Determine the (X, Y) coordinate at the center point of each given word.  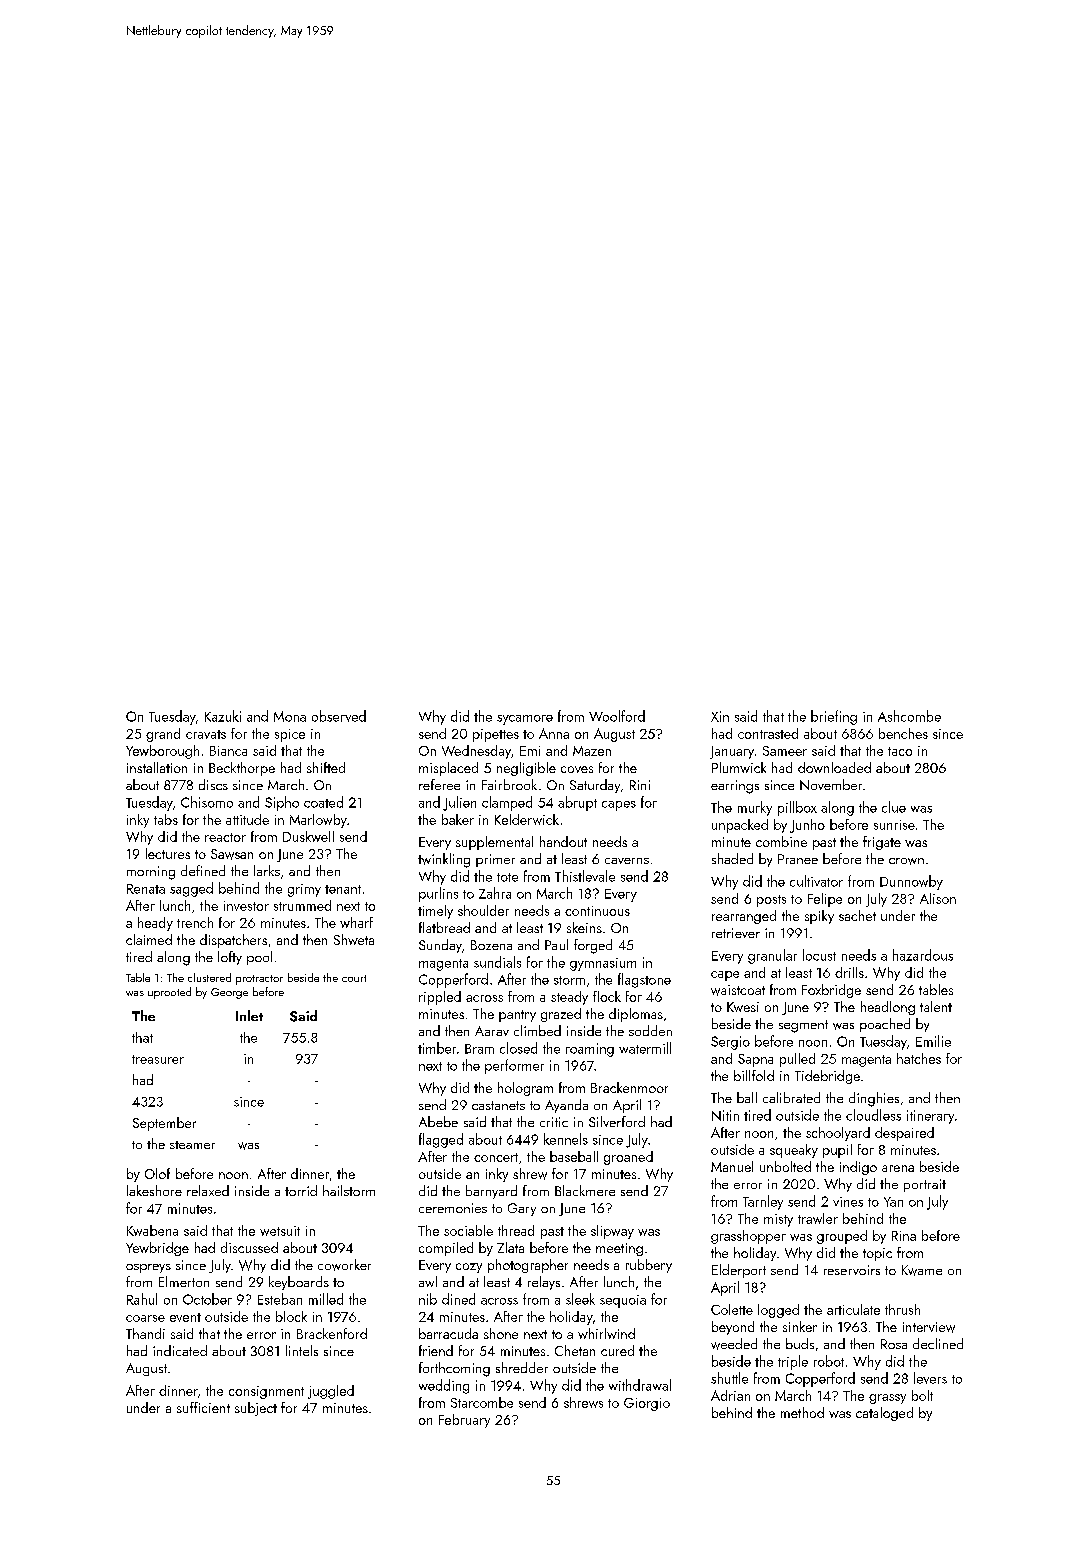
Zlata (510, 1247)
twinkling (444, 860)
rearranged (744, 917)
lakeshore (154, 1190)
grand (163, 735)
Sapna (755, 1060)
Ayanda (566, 1106)
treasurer (158, 1059)
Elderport (739, 1271)
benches (903, 733)
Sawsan (232, 854)
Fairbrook (509, 784)
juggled (331, 1392)
